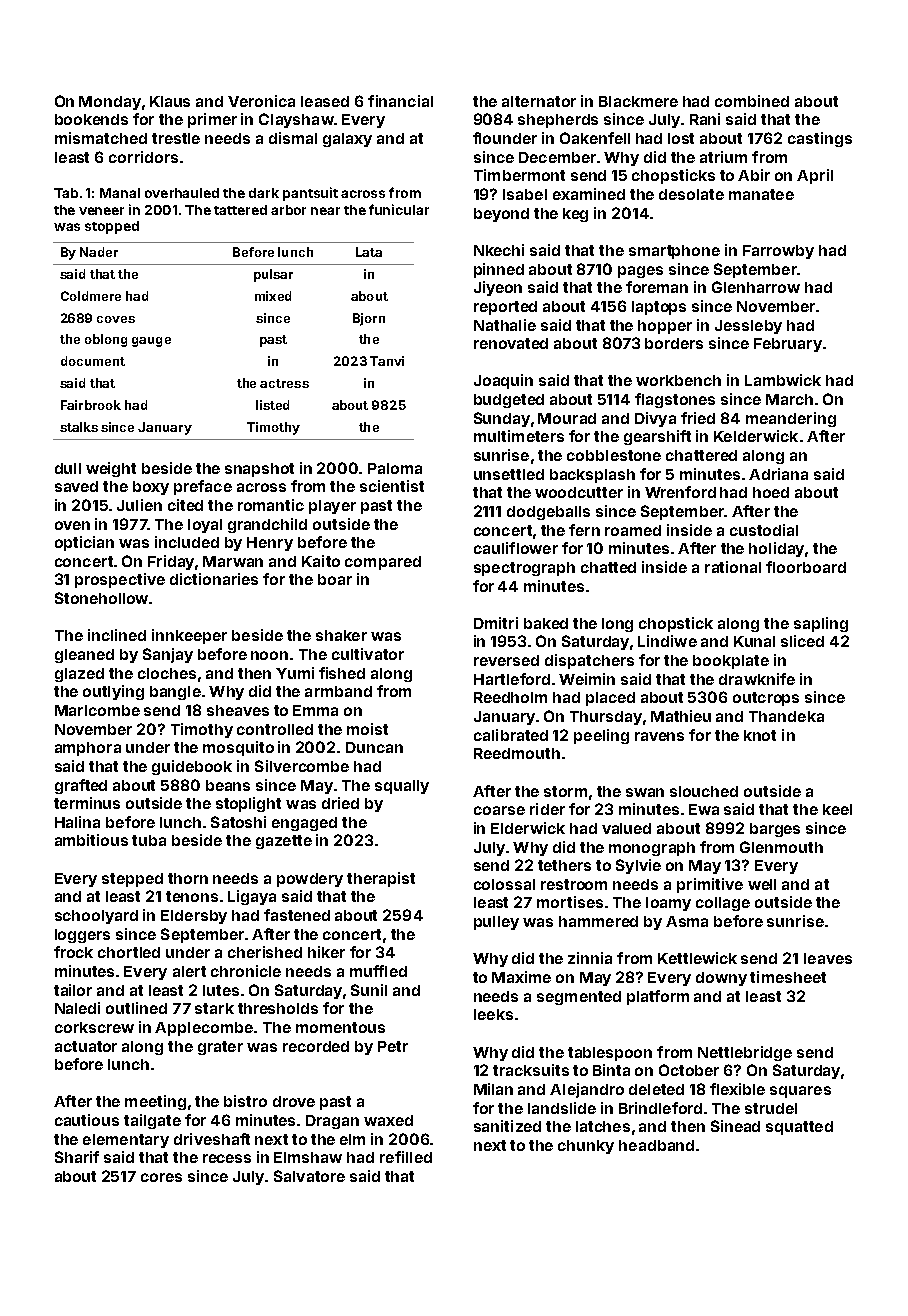 This document has height=1316, width=908. What do you see at coordinates (392, 486) in the document?
I see `scientist` at bounding box center [392, 486].
